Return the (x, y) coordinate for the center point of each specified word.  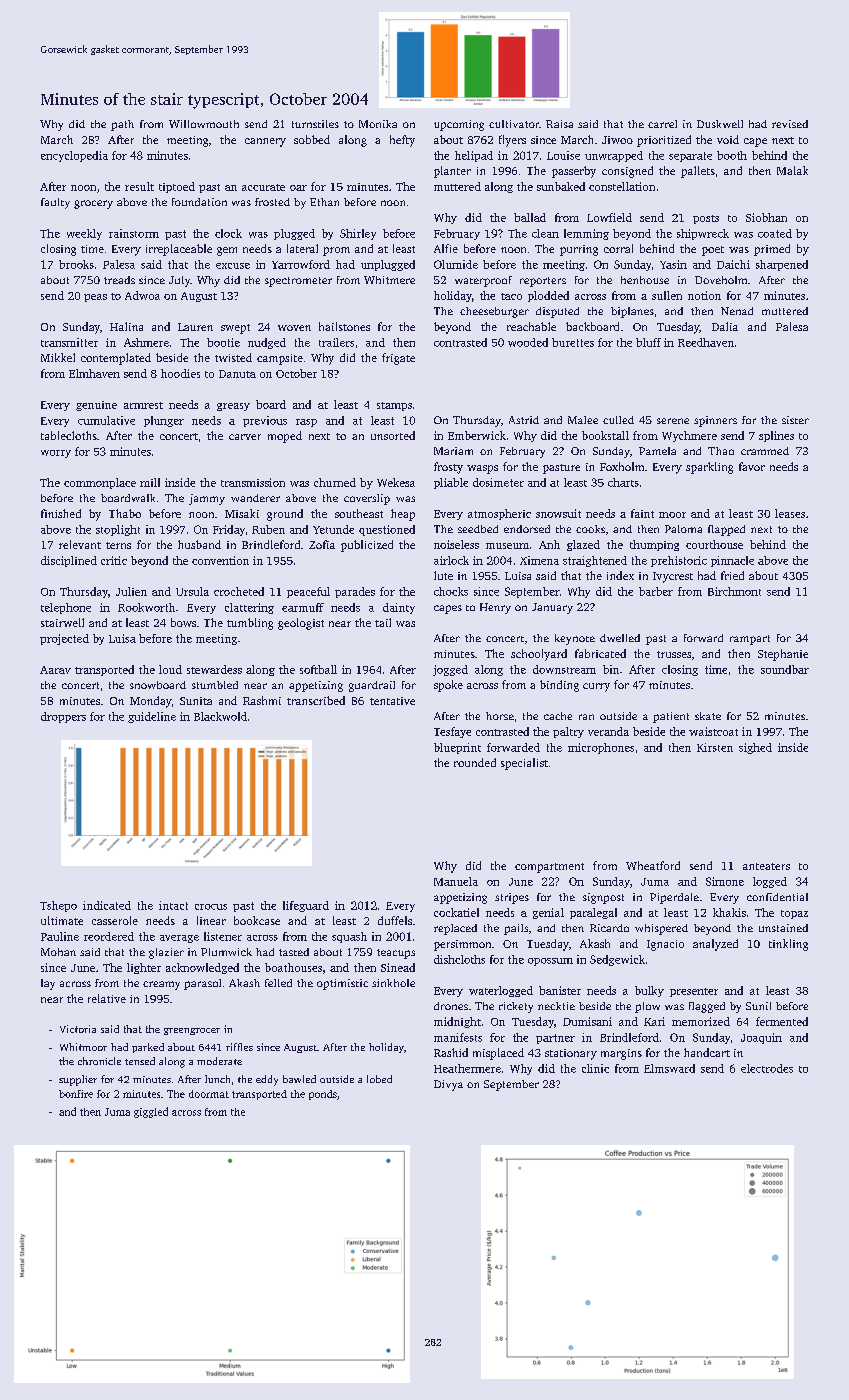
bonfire (76, 1094)
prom (336, 251)
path (122, 125)
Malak (792, 170)
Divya (448, 1085)
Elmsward (669, 1068)
